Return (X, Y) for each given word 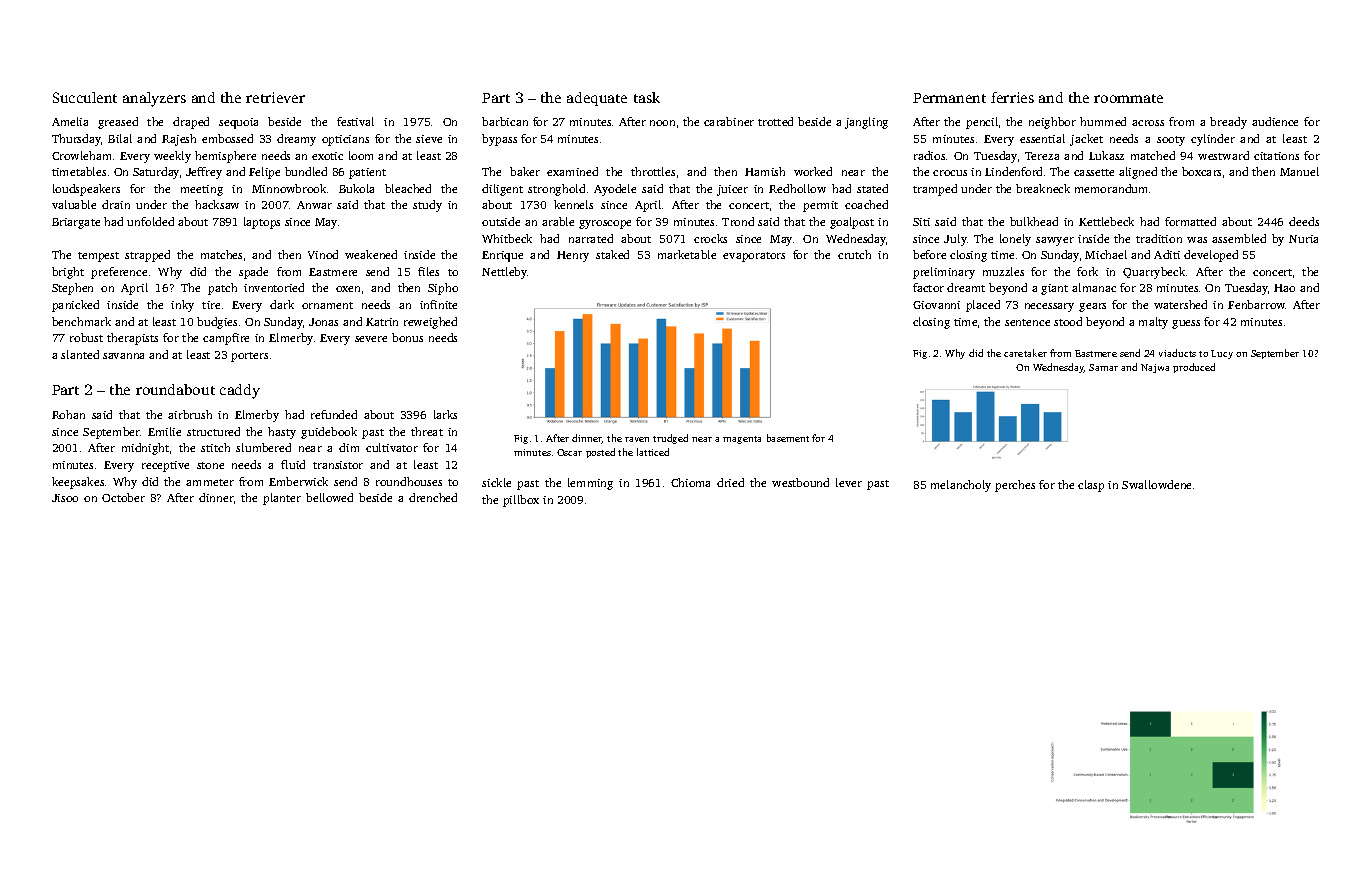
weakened (371, 254)
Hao (1284, 288)
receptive (165, 466)
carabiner (729, 121)
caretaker (1025, 353)
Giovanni (936, 305)
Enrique (502, 256)
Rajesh (179, 140)
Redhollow (797, 188)
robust (86, 337)
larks (445, 414)
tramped (935, 190)
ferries (1012, 97)
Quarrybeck (1154, 273)
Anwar (314, 205)
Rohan (68, 414)
